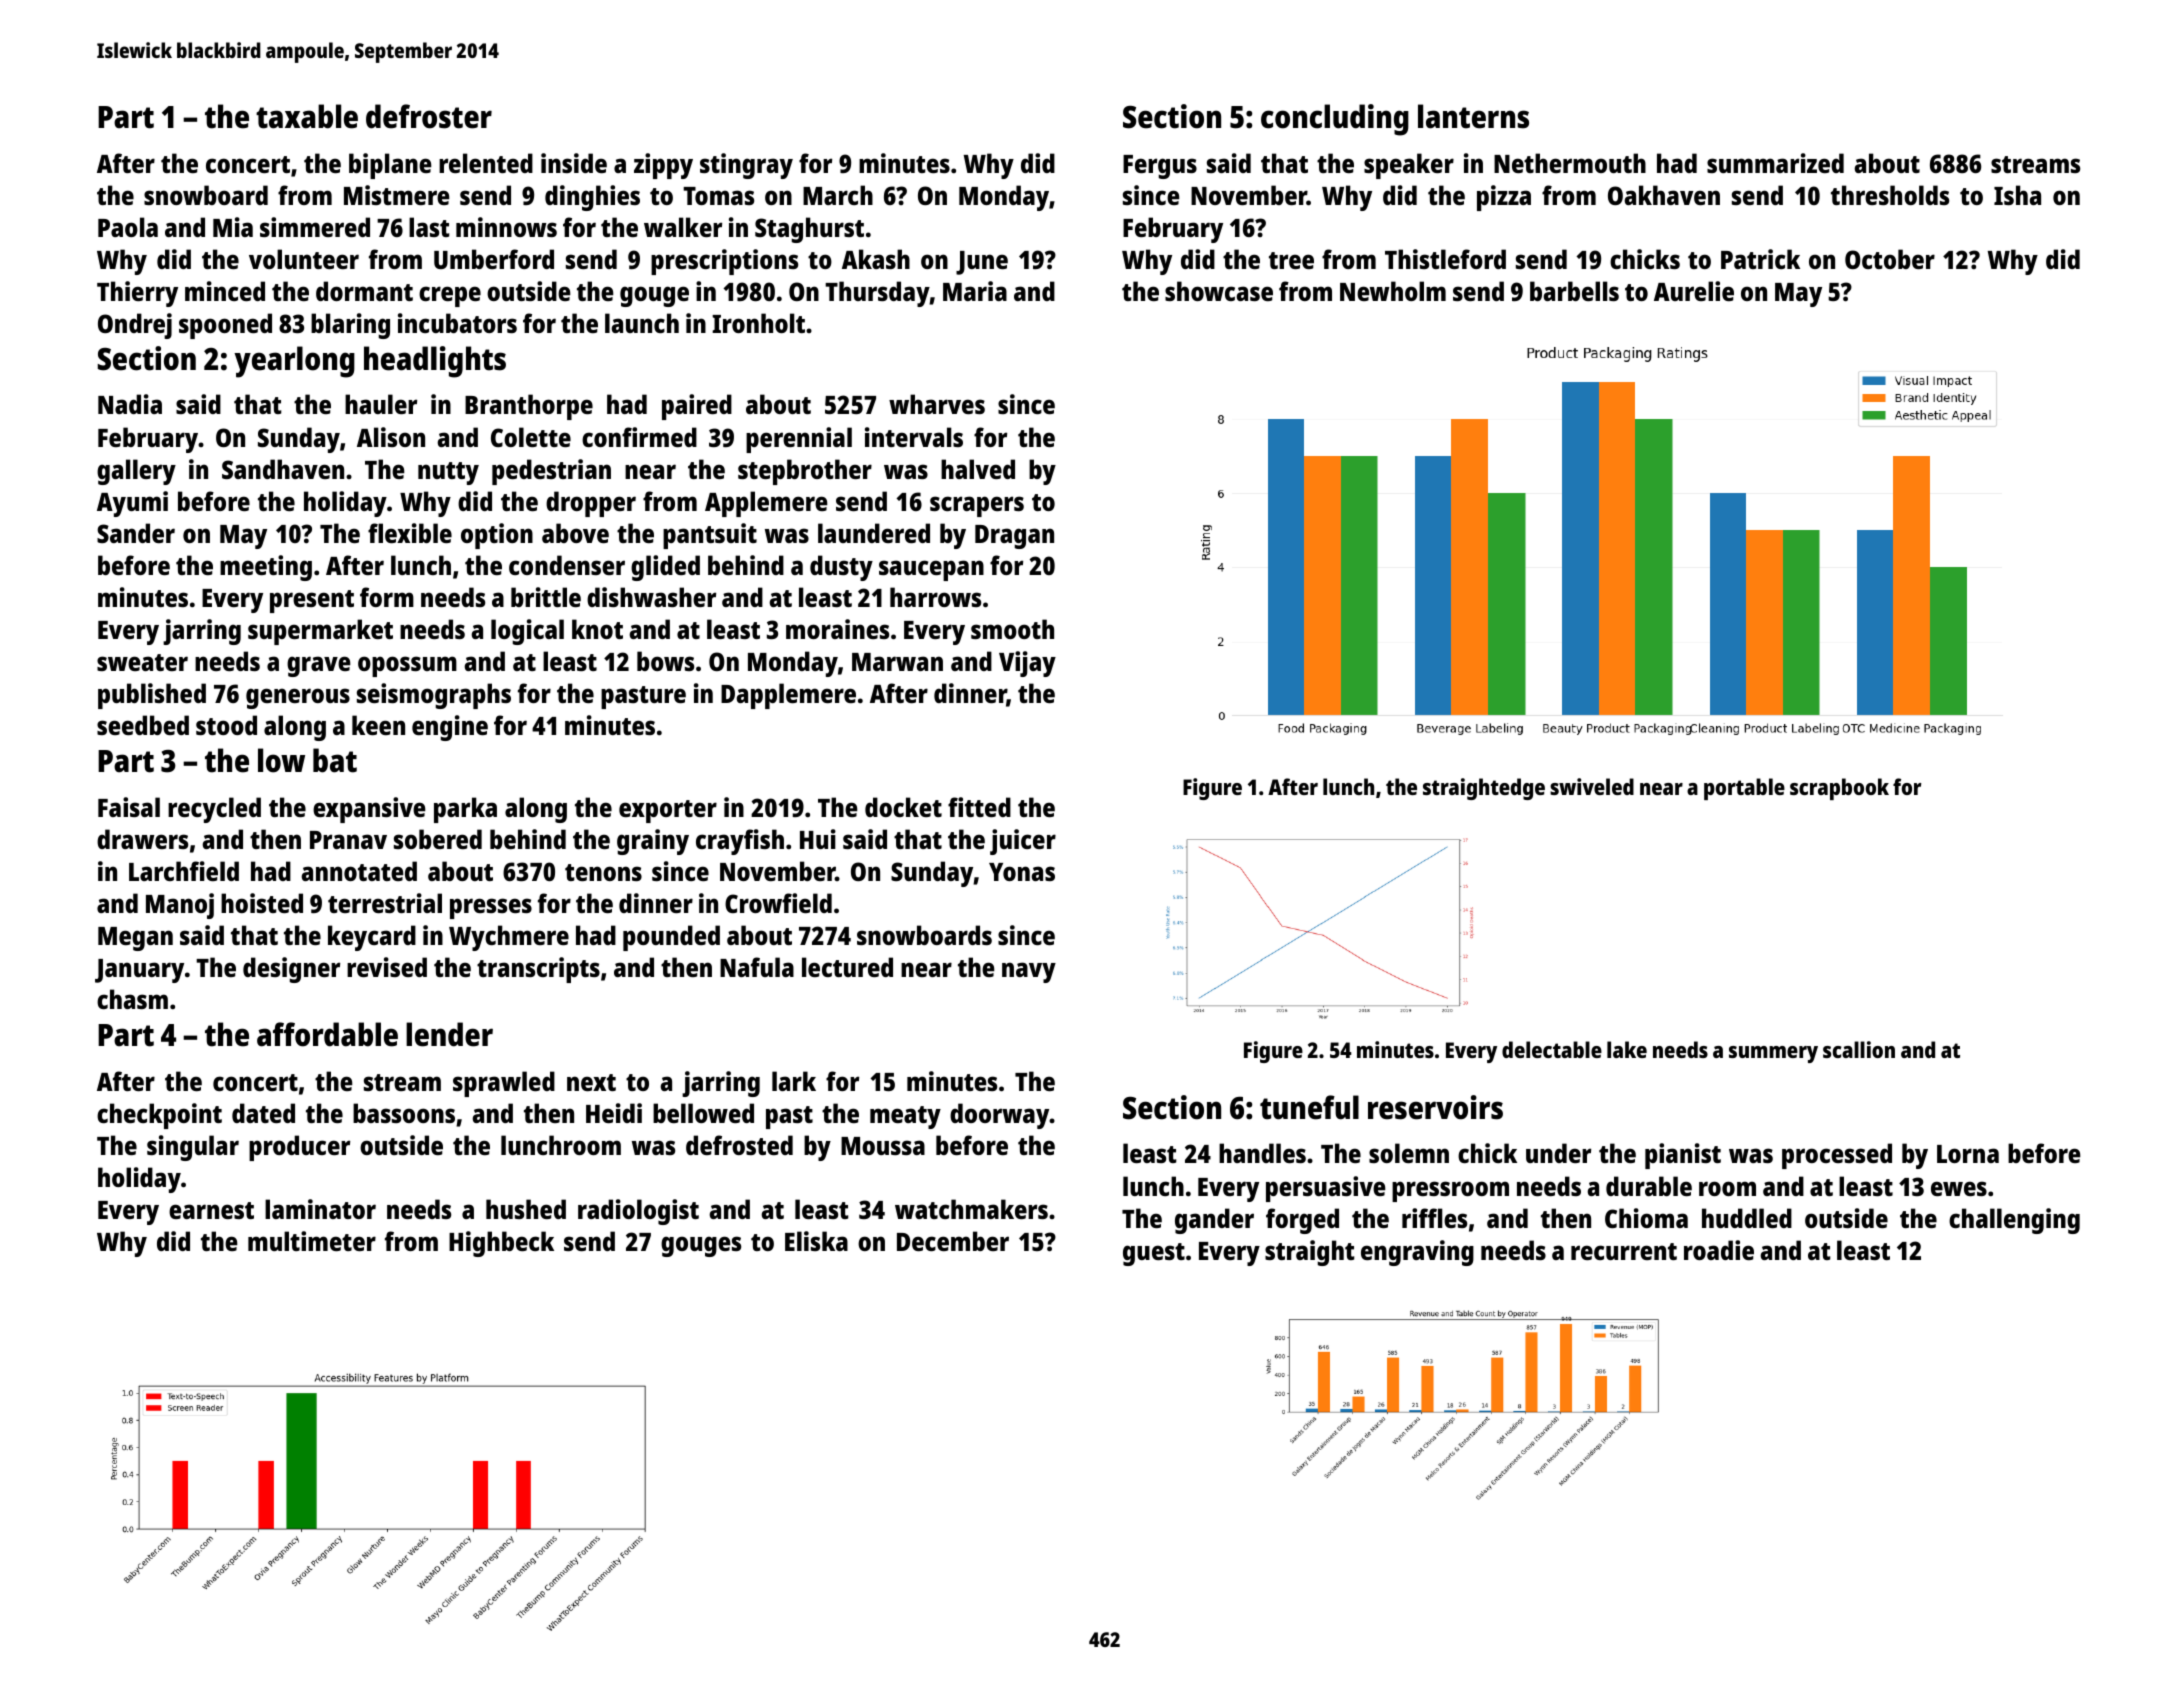 The width and height of the screenshot is (2178, 1683). Describe the element at coordinates (1335, 120) in the screenshot. I see `concluding` at that location.
